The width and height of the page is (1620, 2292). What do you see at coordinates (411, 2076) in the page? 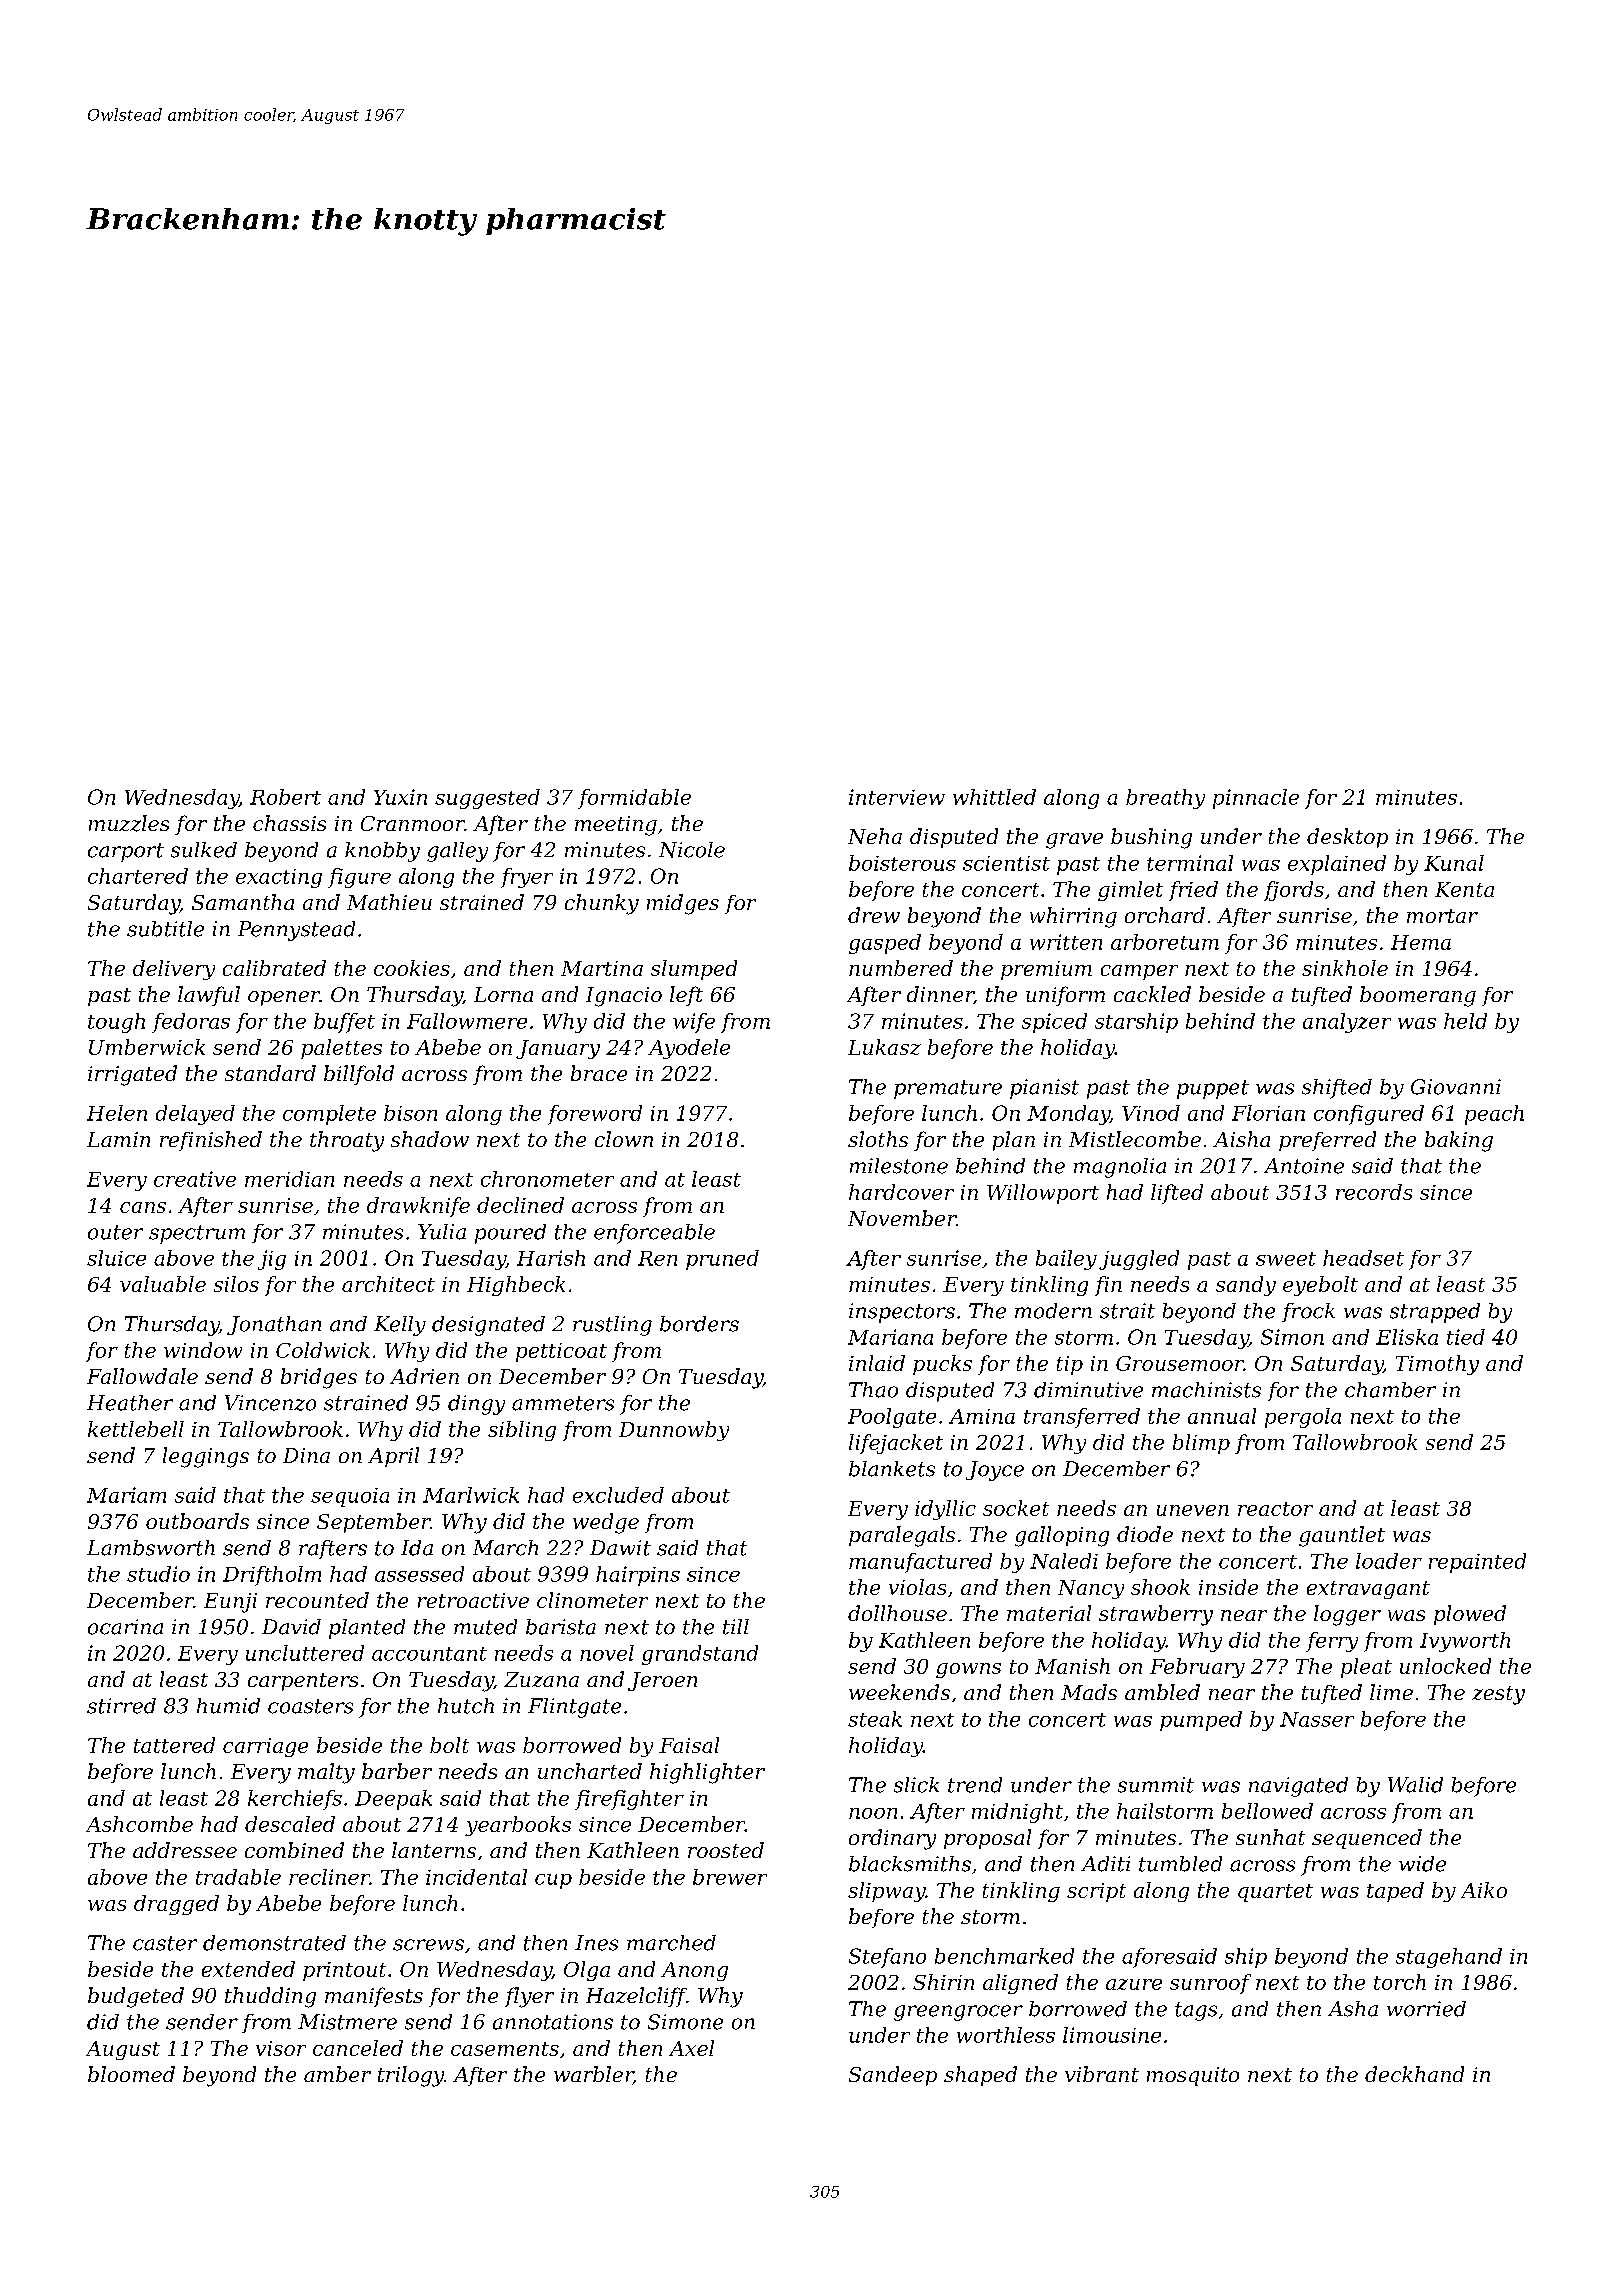
I see `trilogy` at bounding box center [411, 2076].
